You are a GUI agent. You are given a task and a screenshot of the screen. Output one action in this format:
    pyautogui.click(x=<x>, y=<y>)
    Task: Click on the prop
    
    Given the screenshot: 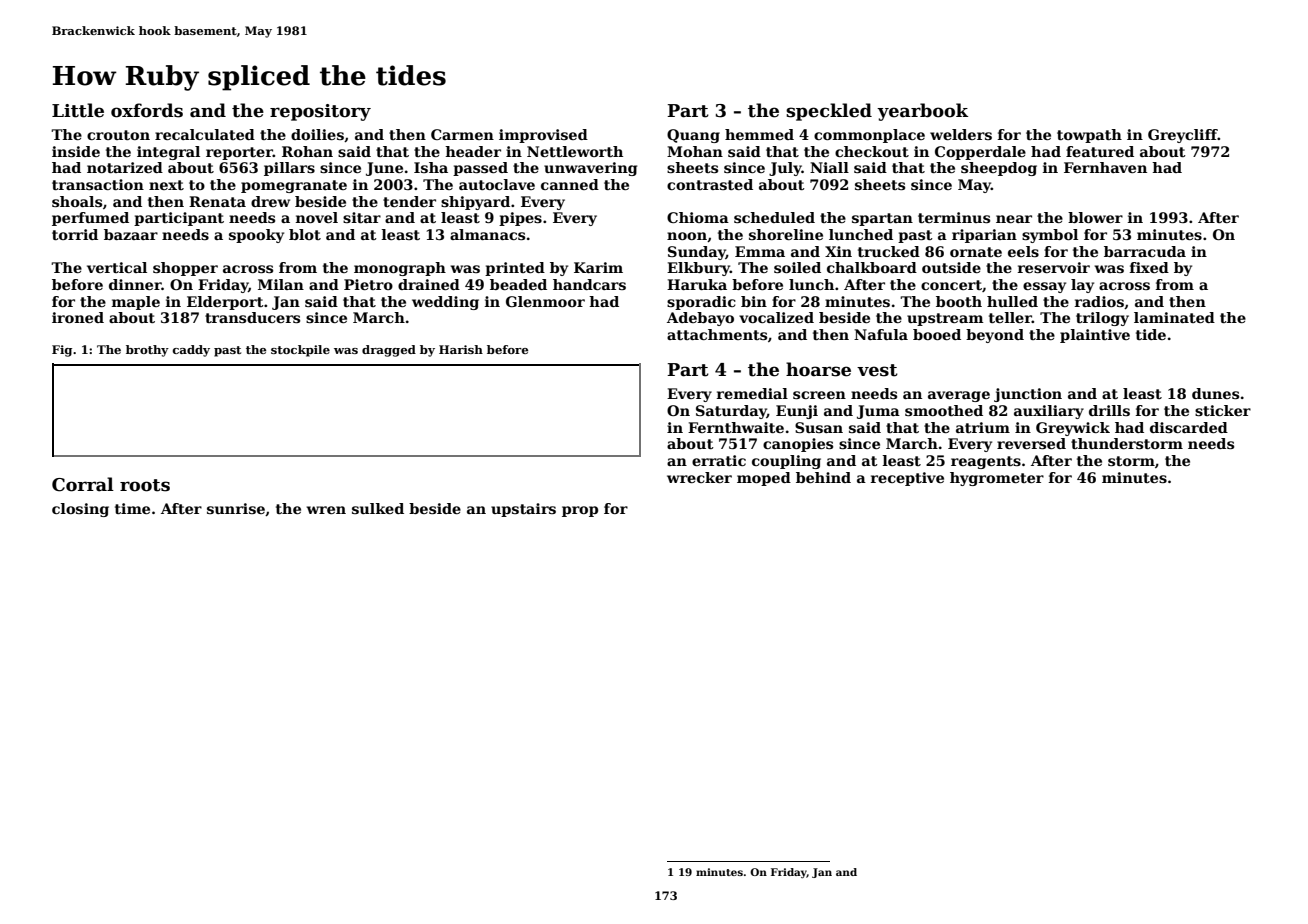 What is the action you would take?
    pyautogui.click(x=580, y=511)
